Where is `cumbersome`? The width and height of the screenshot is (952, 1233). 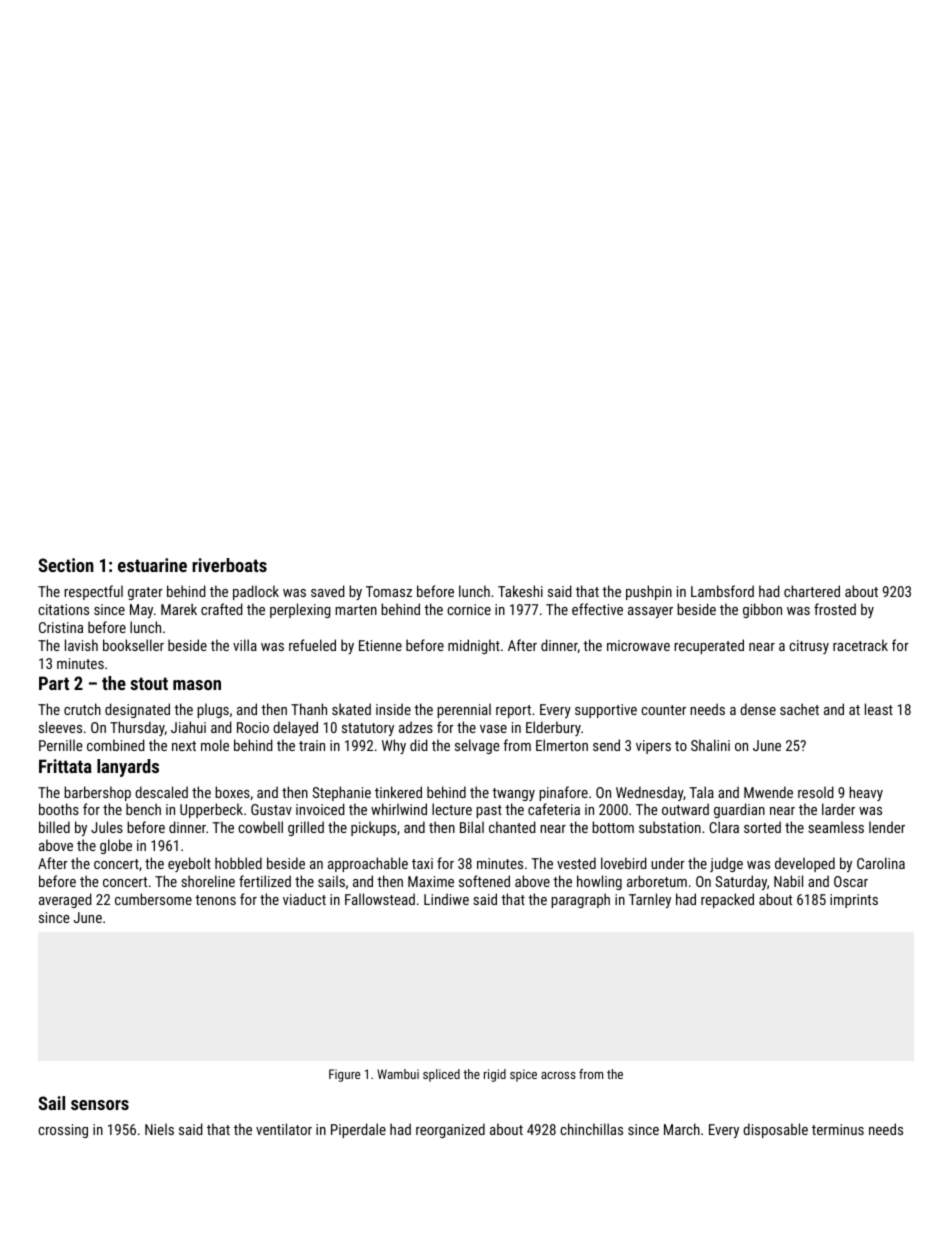
cumbersome is located at coordinates (153, 899).
